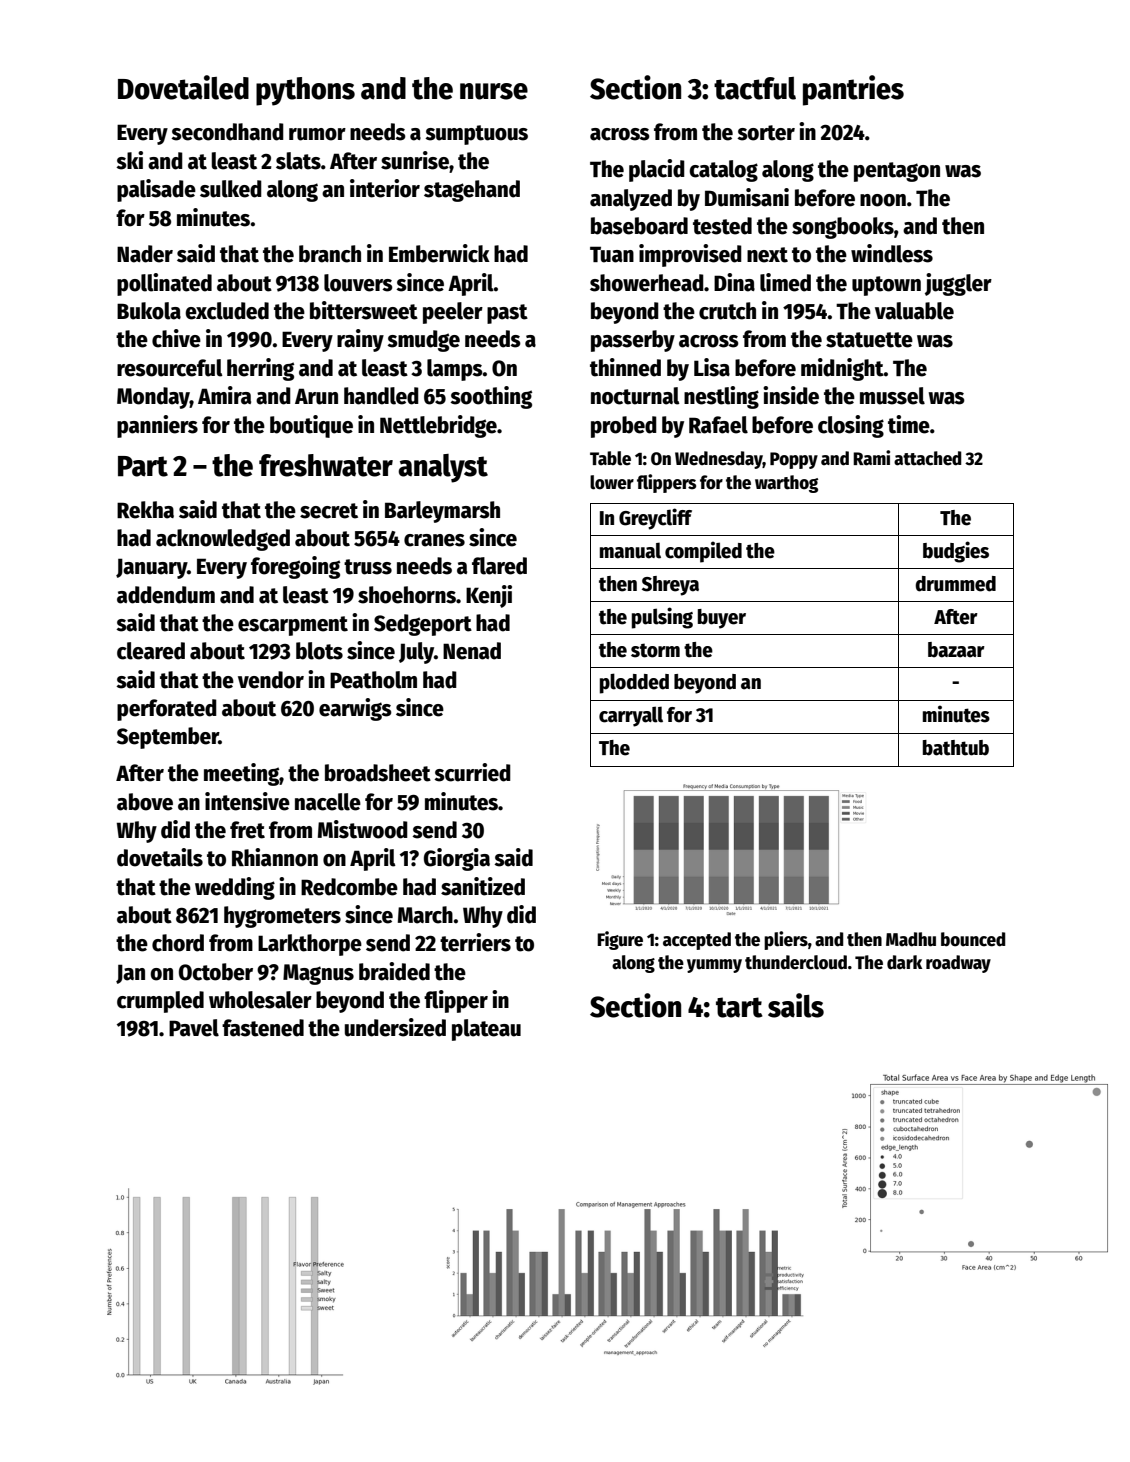  What do you see at coordinates (956, 748) in the document?
I see `bathtub` at bounding box center [956, 748].
